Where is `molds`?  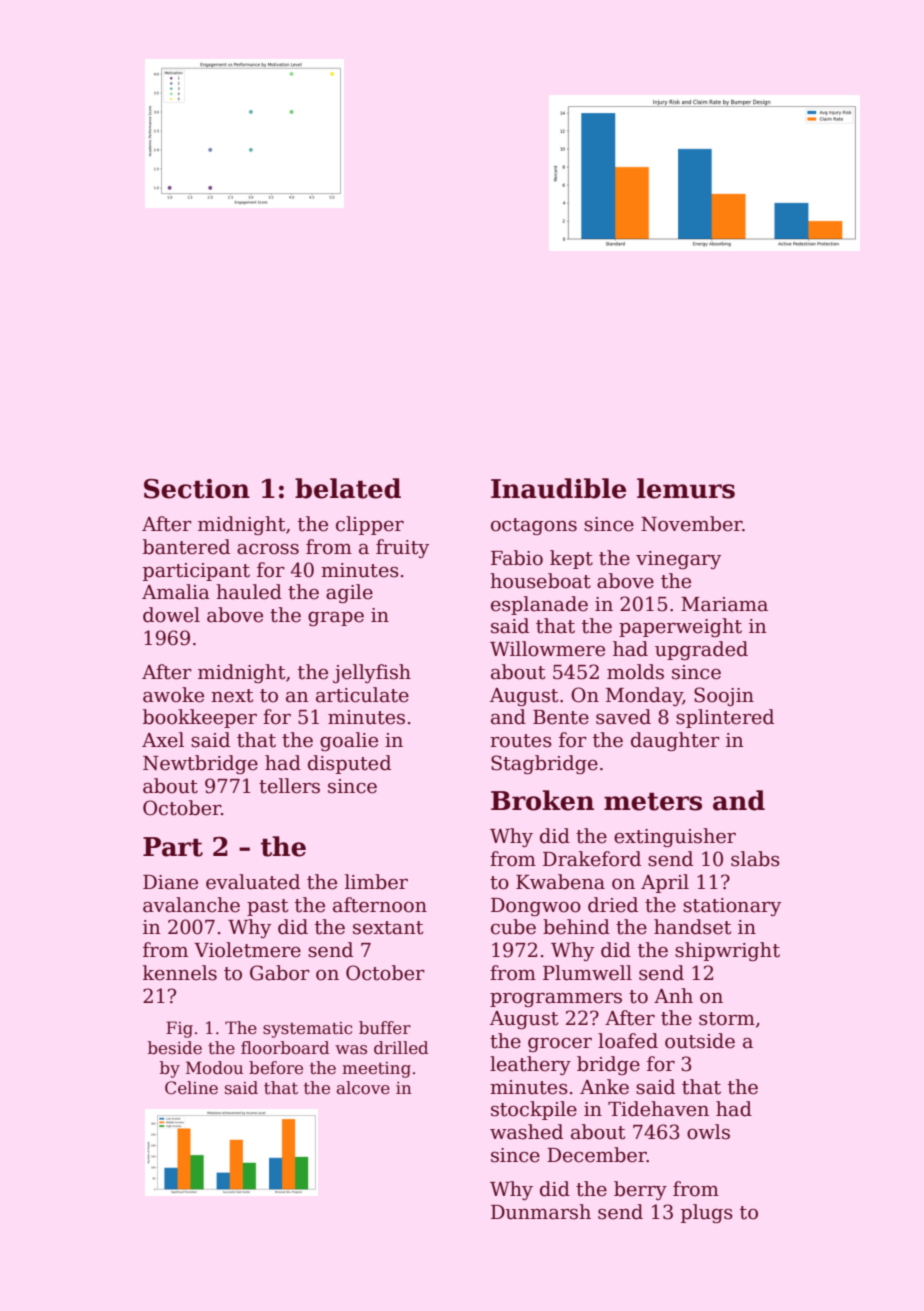 molds is located at coordinates (635, 672).
